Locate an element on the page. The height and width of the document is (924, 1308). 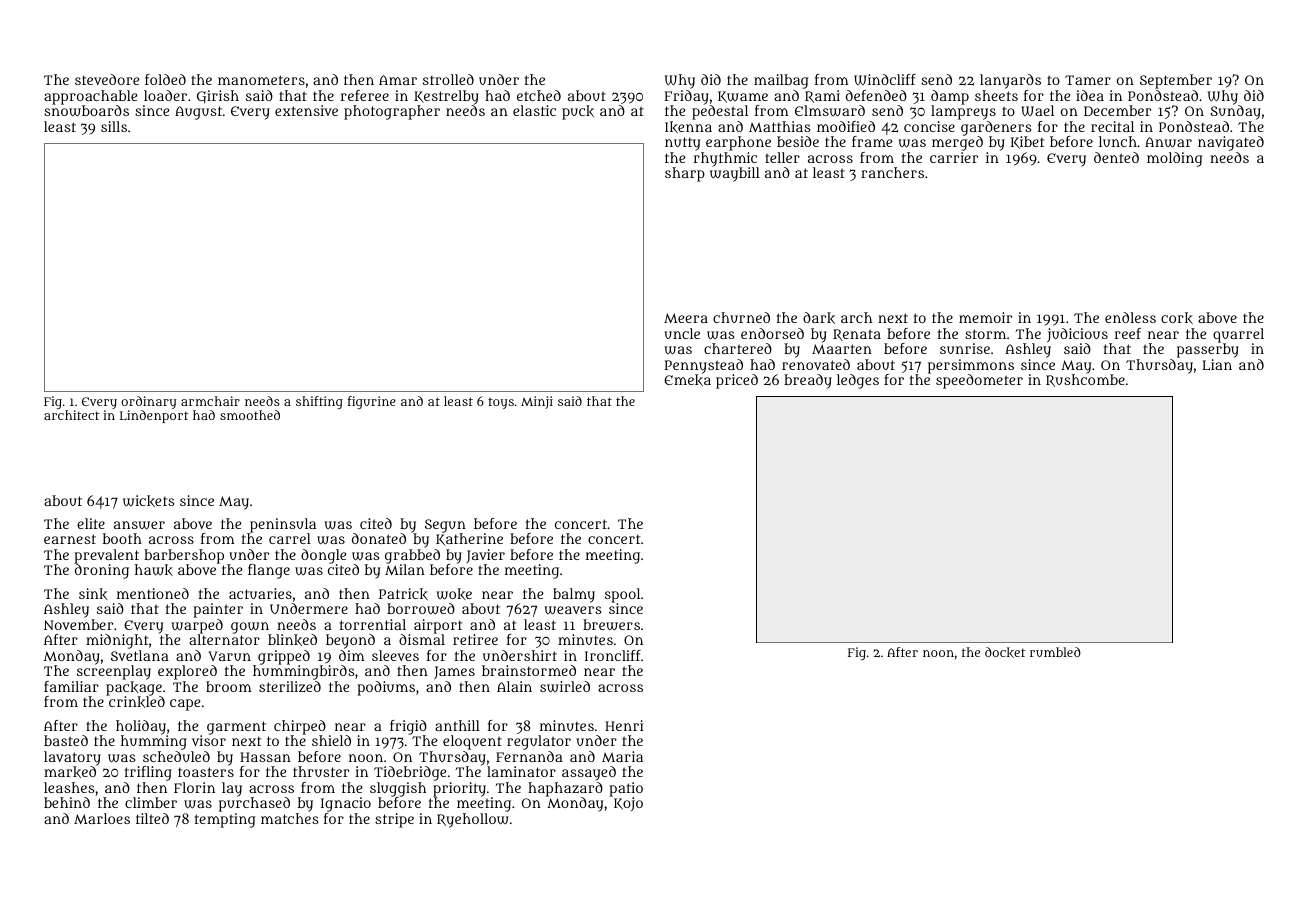
navigated is located at coordinates (1231, 143).
